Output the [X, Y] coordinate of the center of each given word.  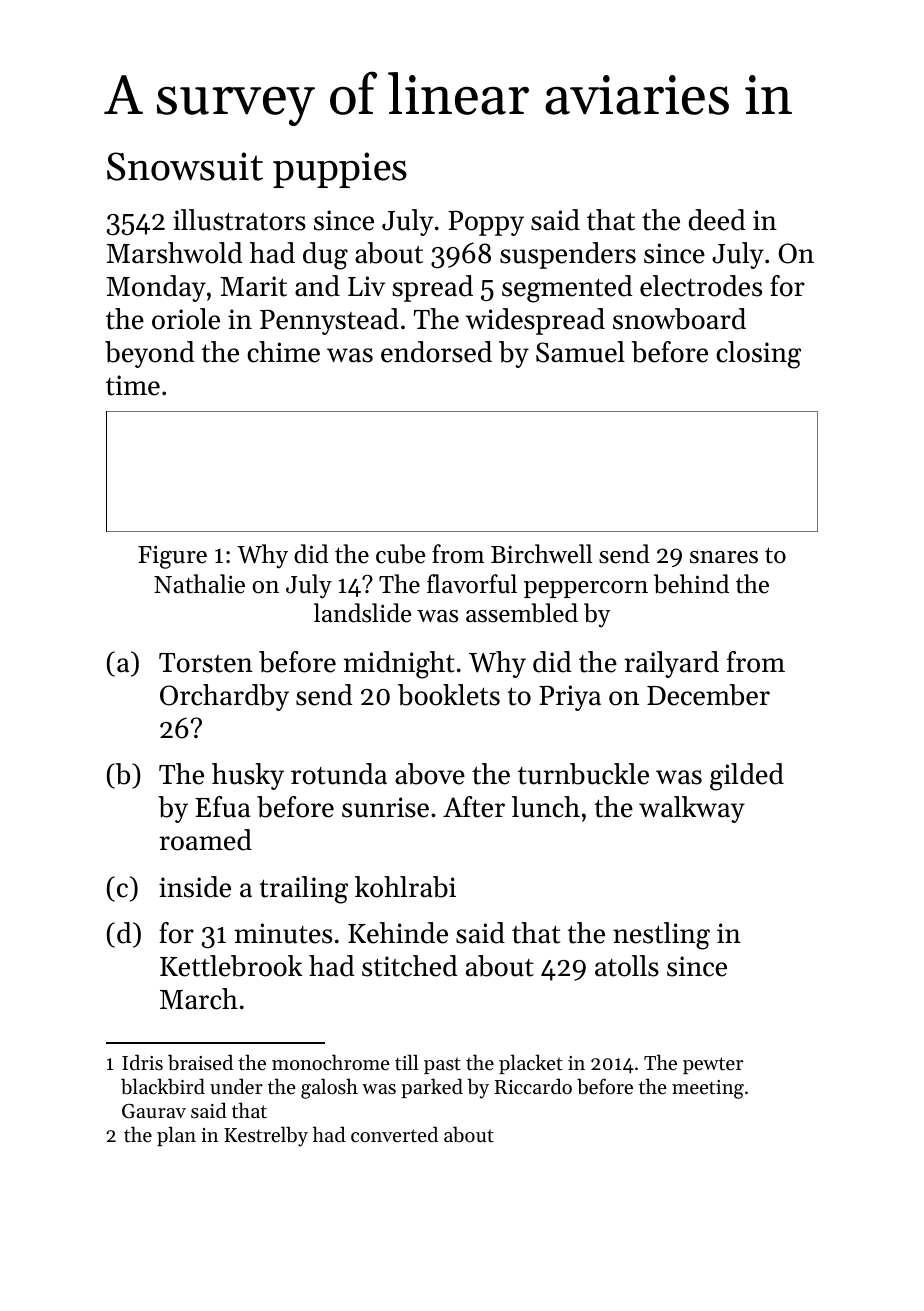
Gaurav [154, 1111]
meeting [708, 1089]
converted [394, 1134]
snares [724, 557]
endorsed [436, 352]
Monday [156, 288]
